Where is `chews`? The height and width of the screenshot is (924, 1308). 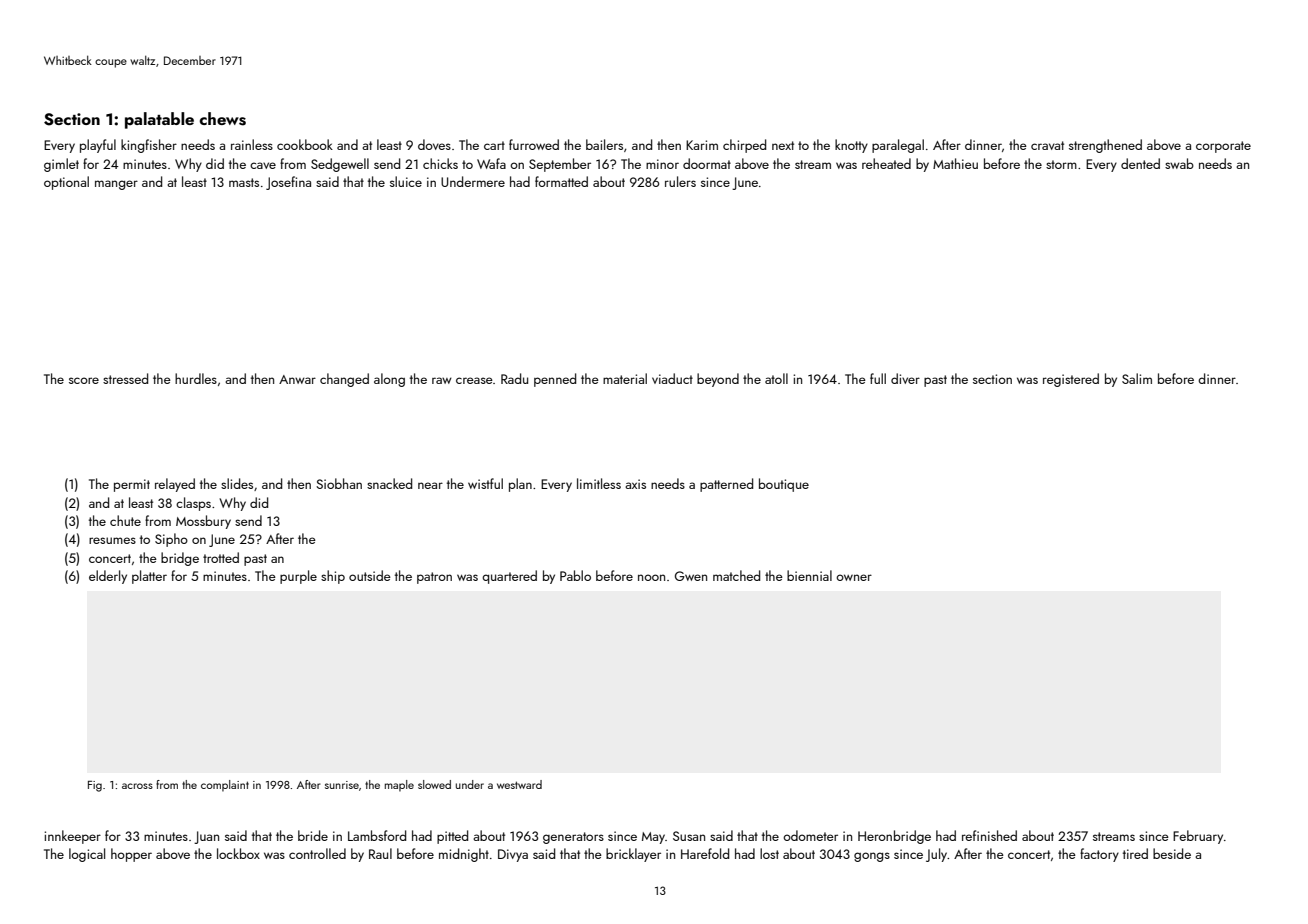
chews is located at coordinates (223, 119).
